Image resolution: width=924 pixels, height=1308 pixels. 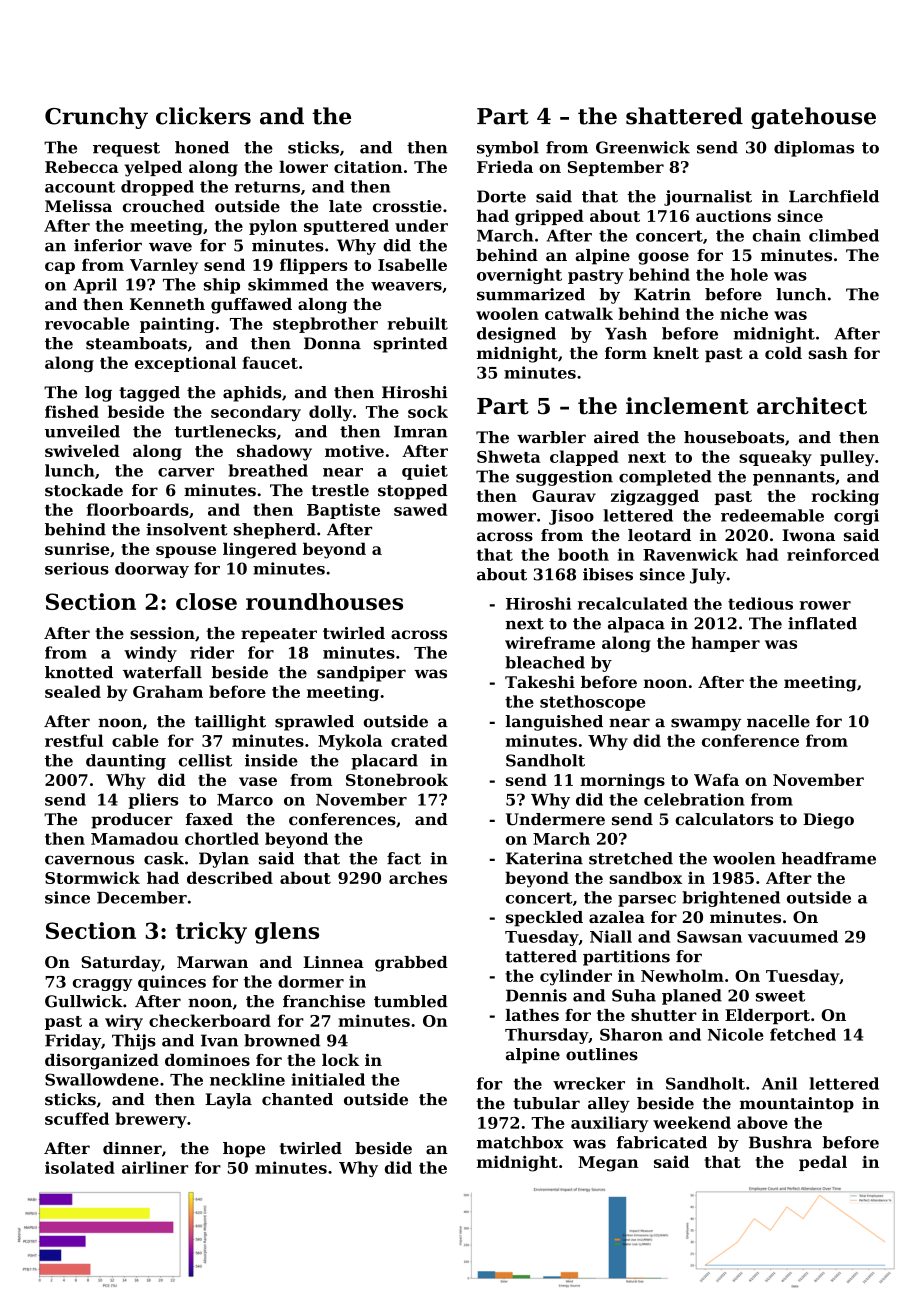 I want to click on symbol, so click(x=508, y=149).
